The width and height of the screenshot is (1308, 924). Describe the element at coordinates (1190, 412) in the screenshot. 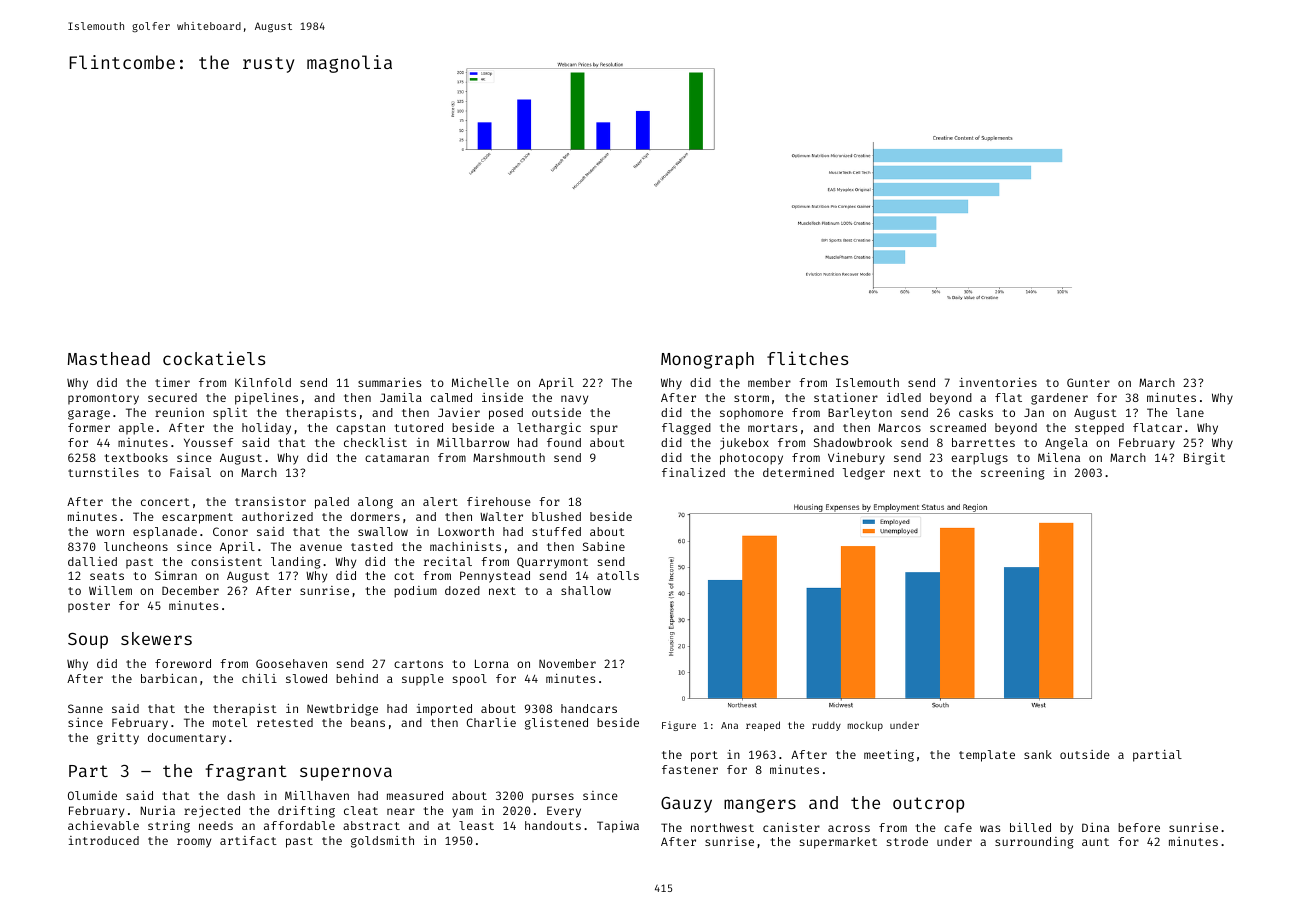

I see `lane` at that location.
